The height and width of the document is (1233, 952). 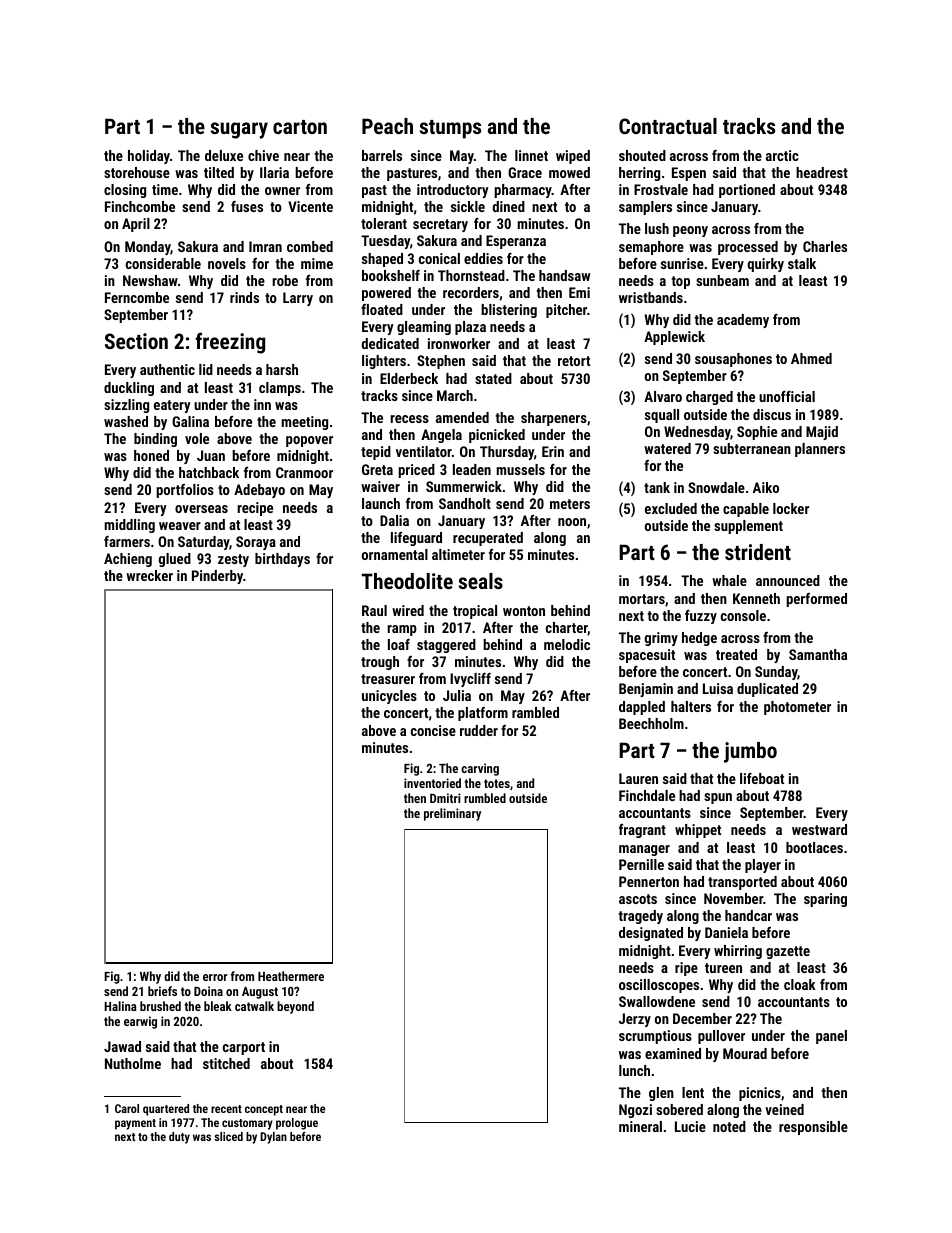 What do you see at coordinates (254, 1006) in the document?
I see `catwalk` at bounding box center [254, 1006].
